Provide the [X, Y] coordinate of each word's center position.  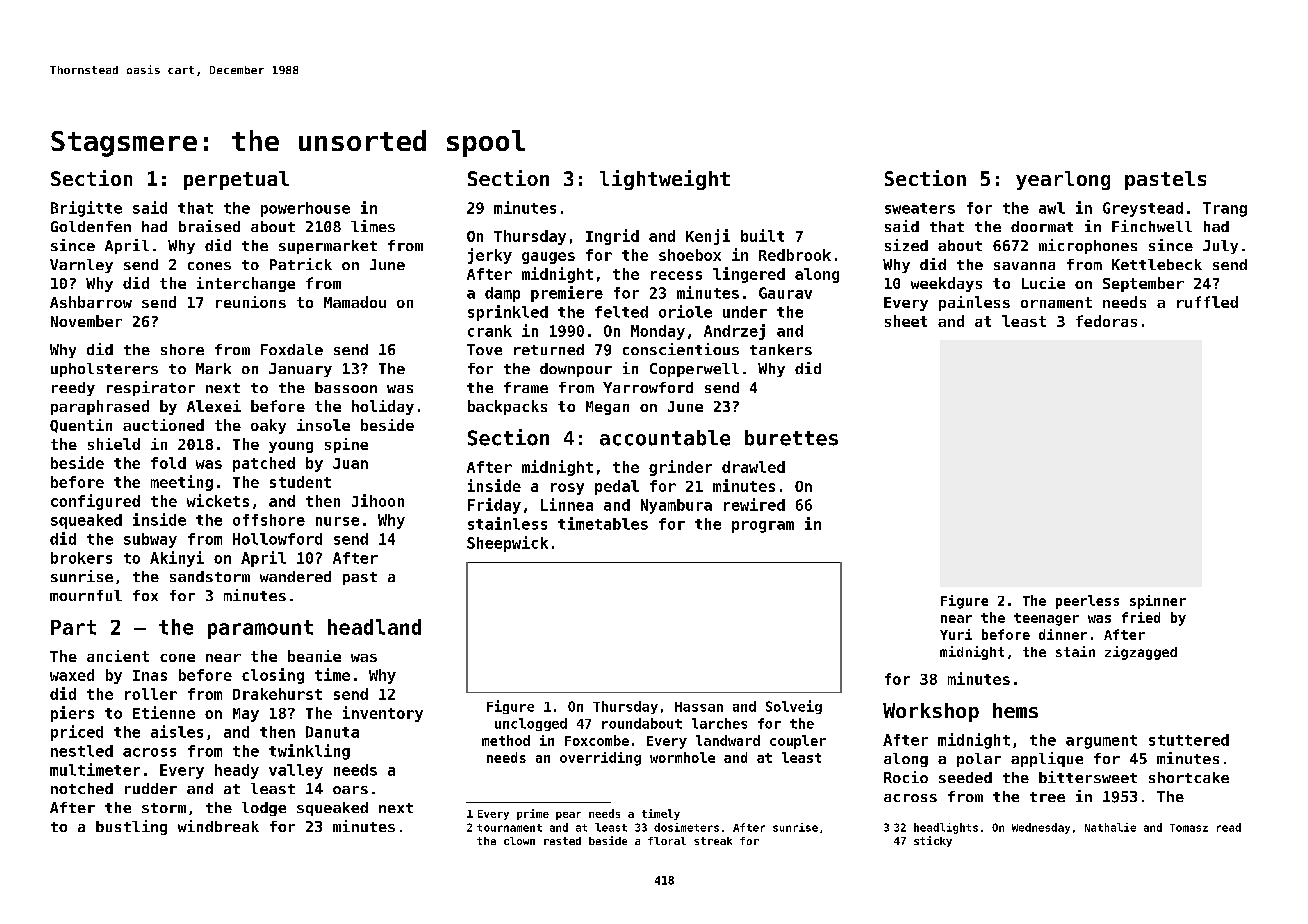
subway [150, 540]
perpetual [236, 180]
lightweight [665, 180]
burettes [791, 438]
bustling [131, 827]
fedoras [1106, 321]
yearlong [1063, 180]
